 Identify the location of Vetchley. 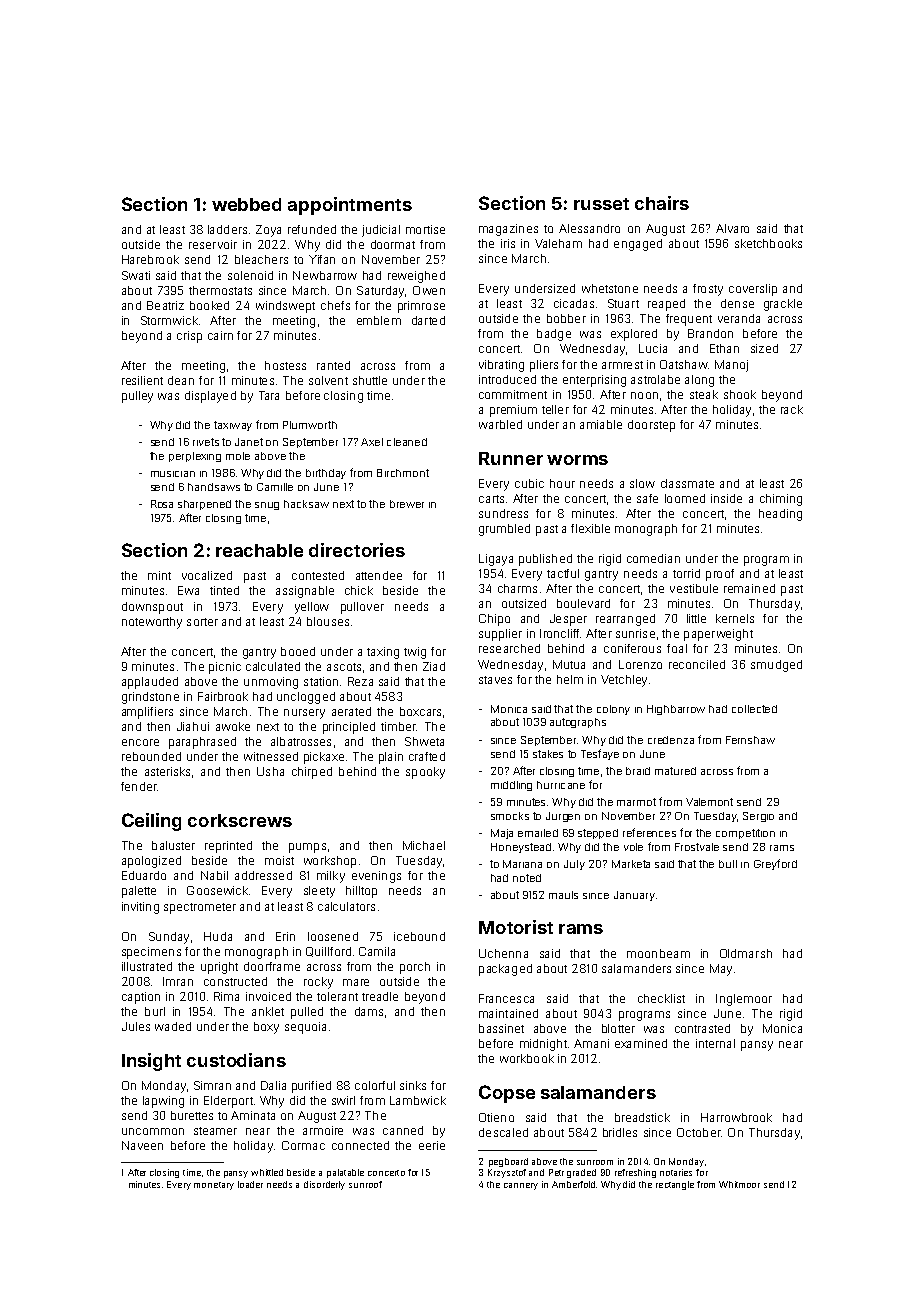
(624, 681).
